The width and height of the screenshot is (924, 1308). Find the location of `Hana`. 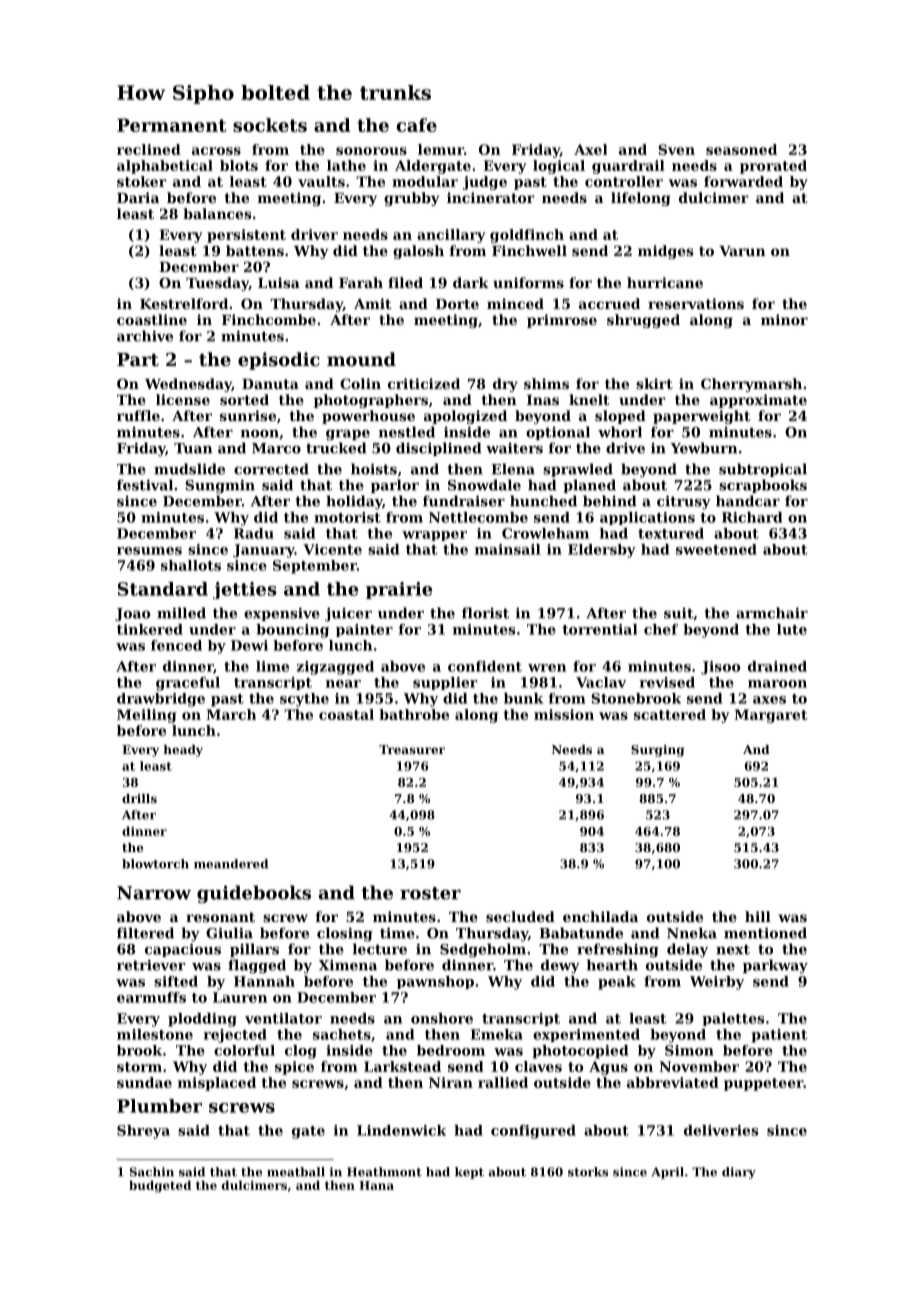

Hana is located at coordinates (376, 1185).
